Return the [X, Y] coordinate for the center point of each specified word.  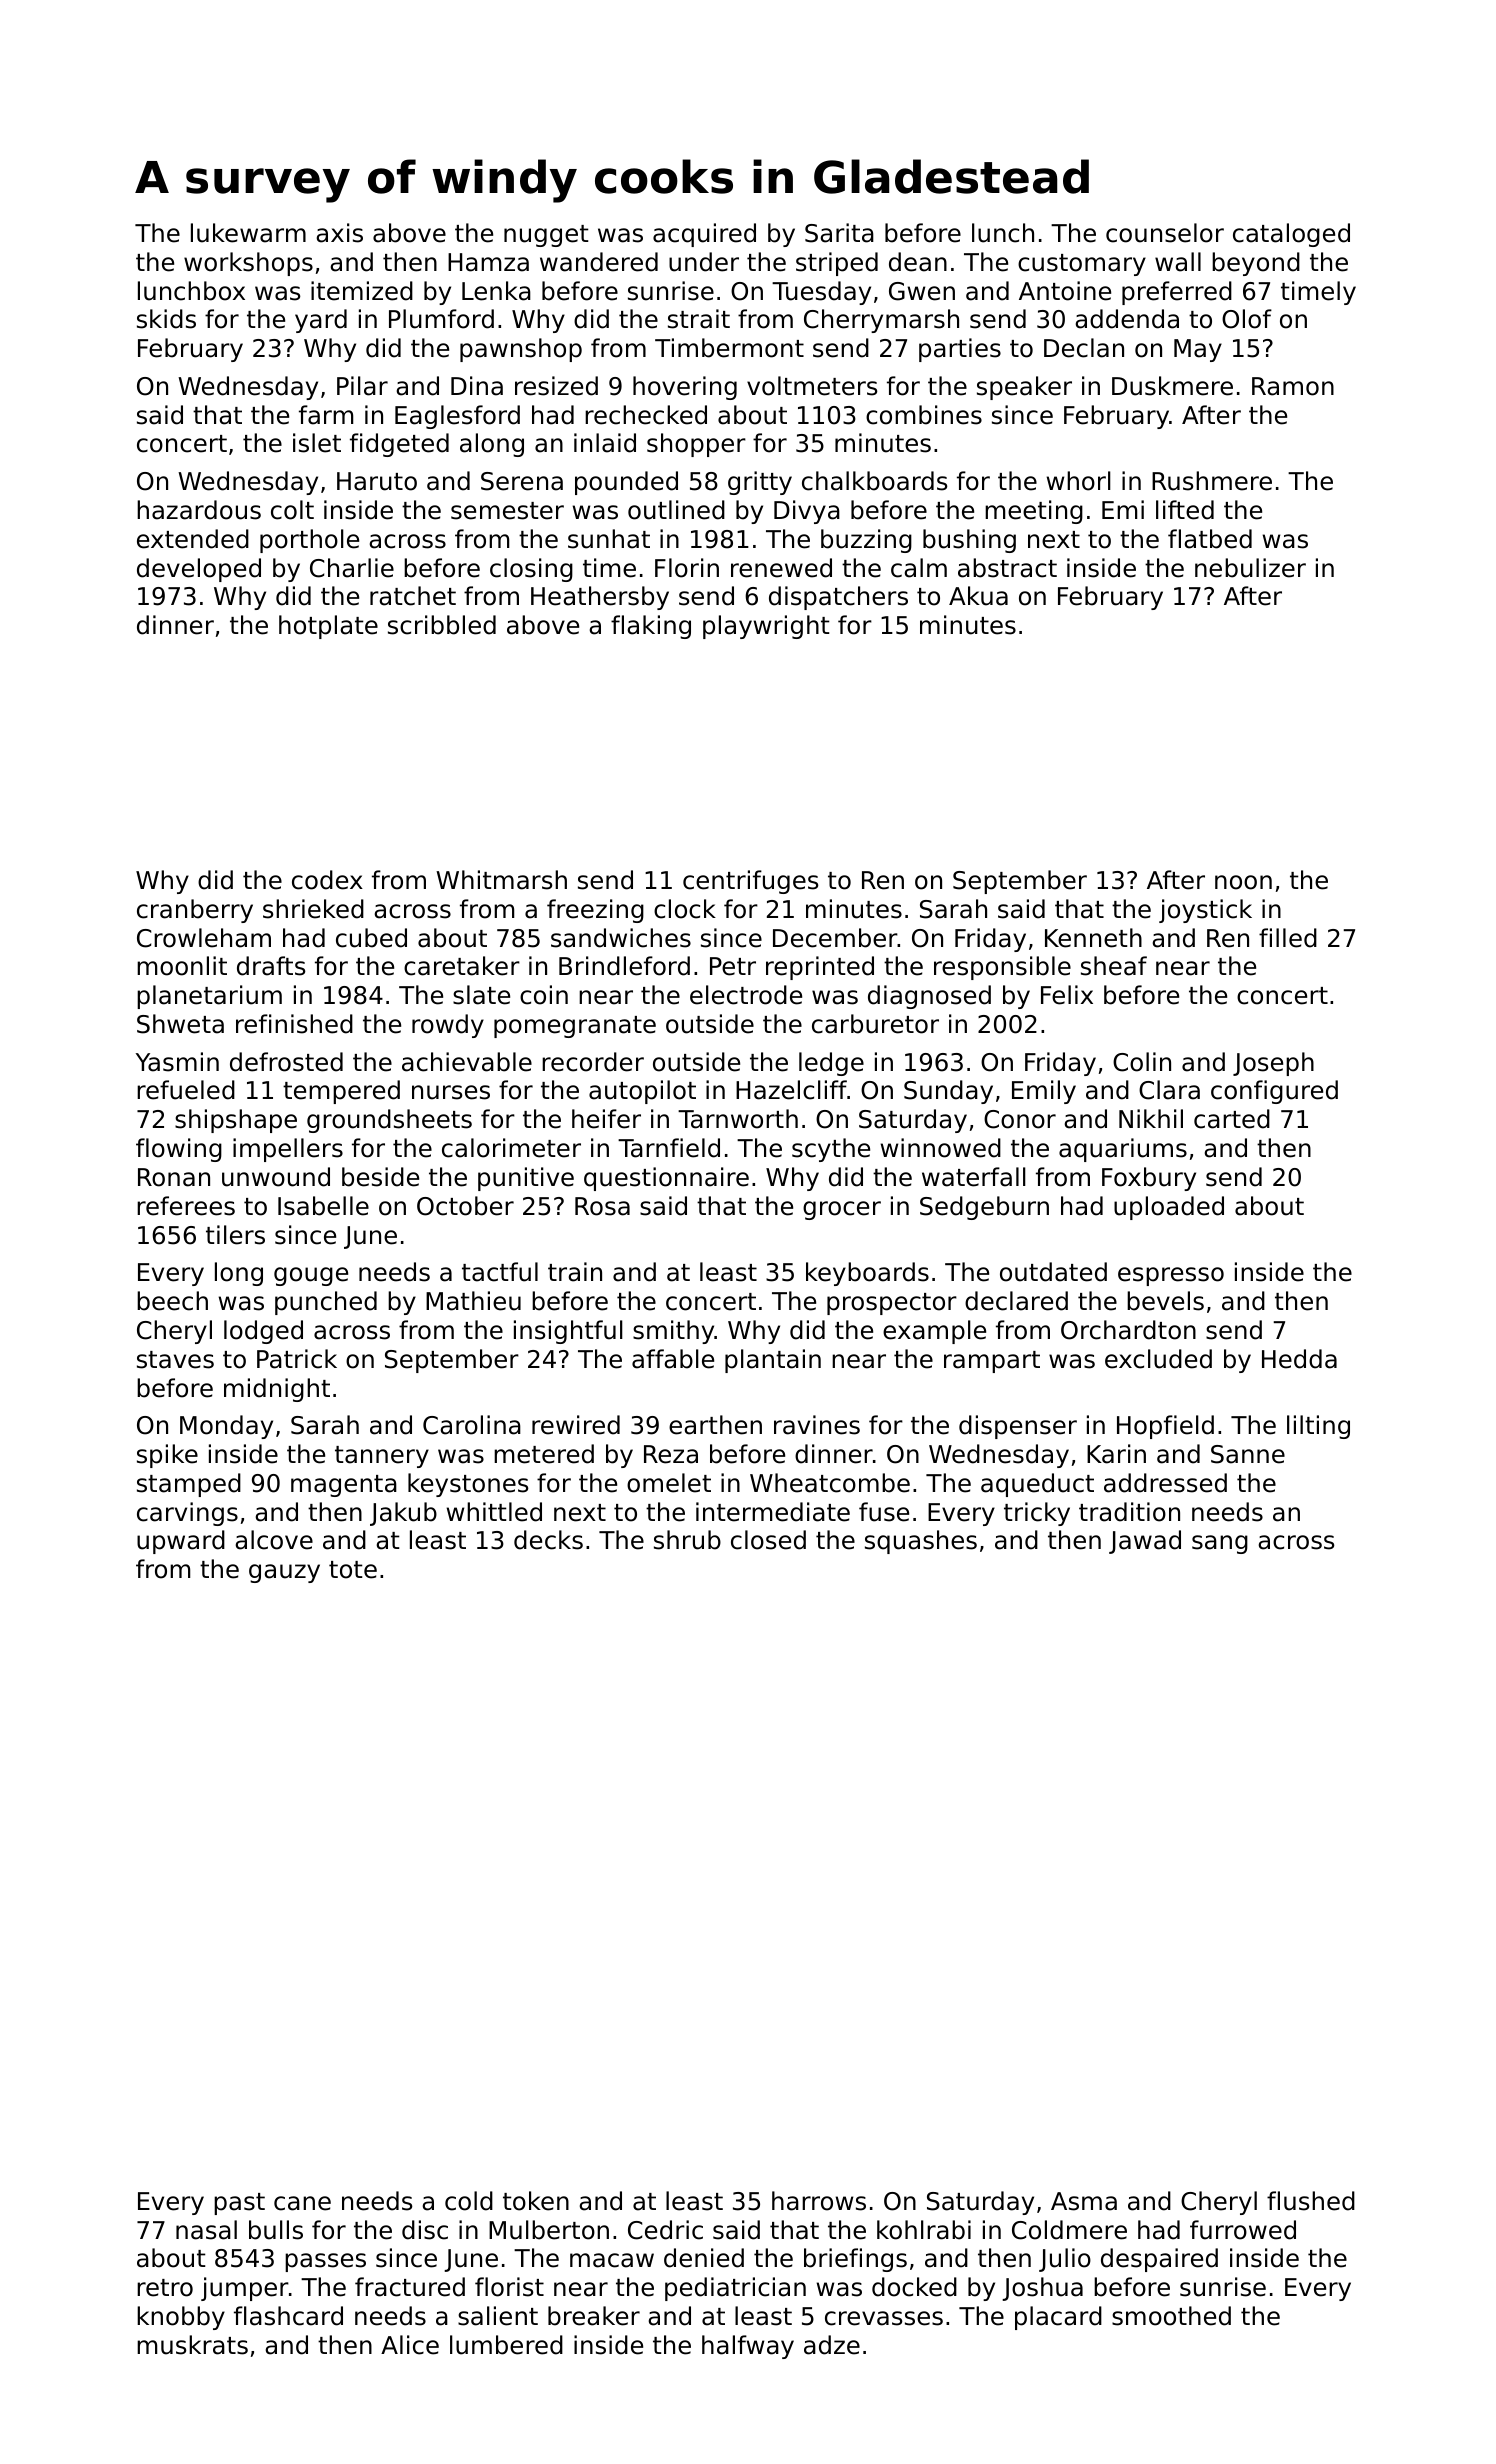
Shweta [180, 1024]
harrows [819, 2201]
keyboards [867, 1274]
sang [1220, 1544]
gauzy [284, 1573]
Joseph [1273, 1064]
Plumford [441, 319]
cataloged [1291, 235]
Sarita [839, 233]
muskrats [192, 2345]
